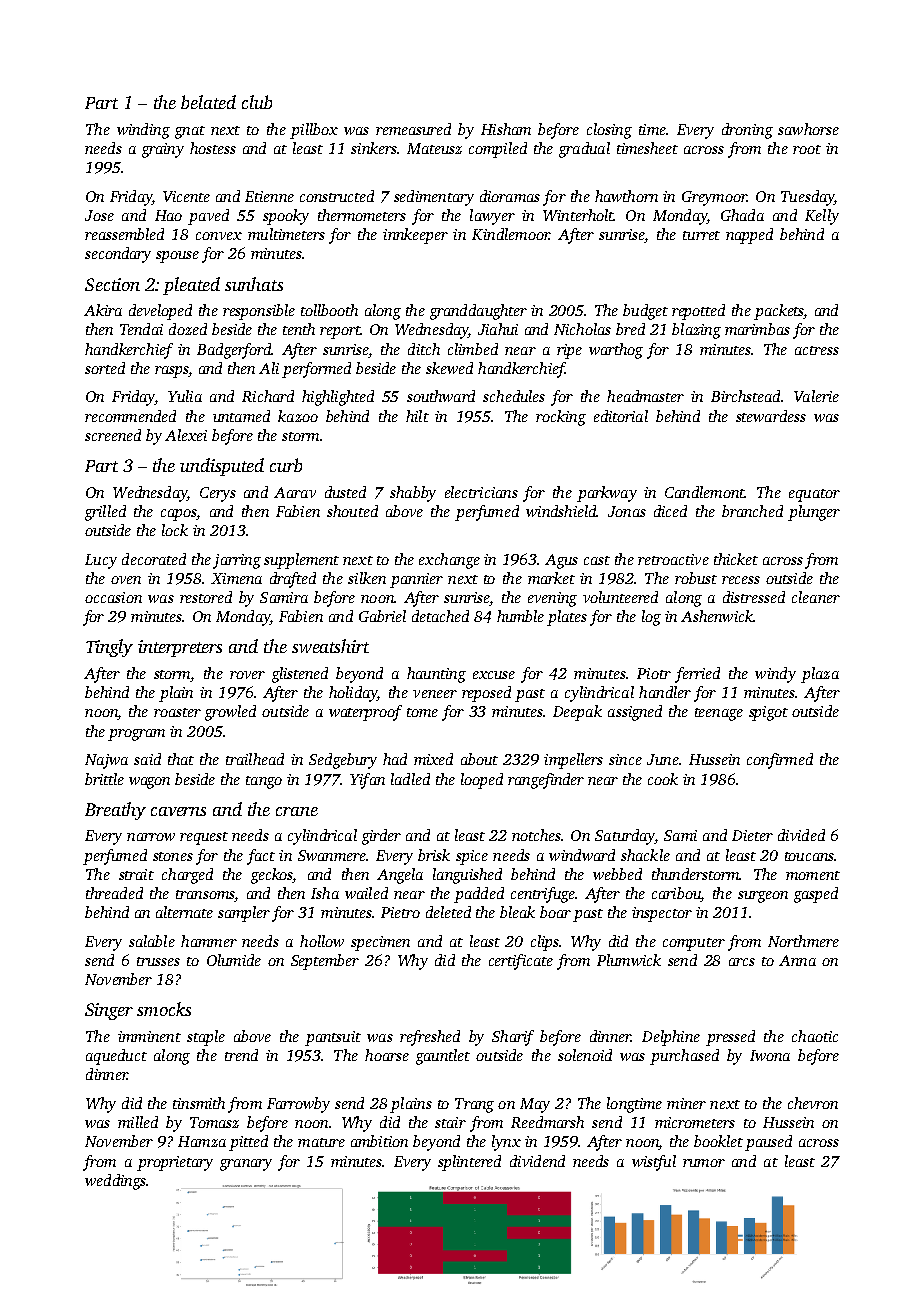 Image resolution: width=924 pixels, height=1311 pixels. What do you see at coordinates (545, 943) in the screenshot?
I see `clips` at bounding box center [545, 943].
